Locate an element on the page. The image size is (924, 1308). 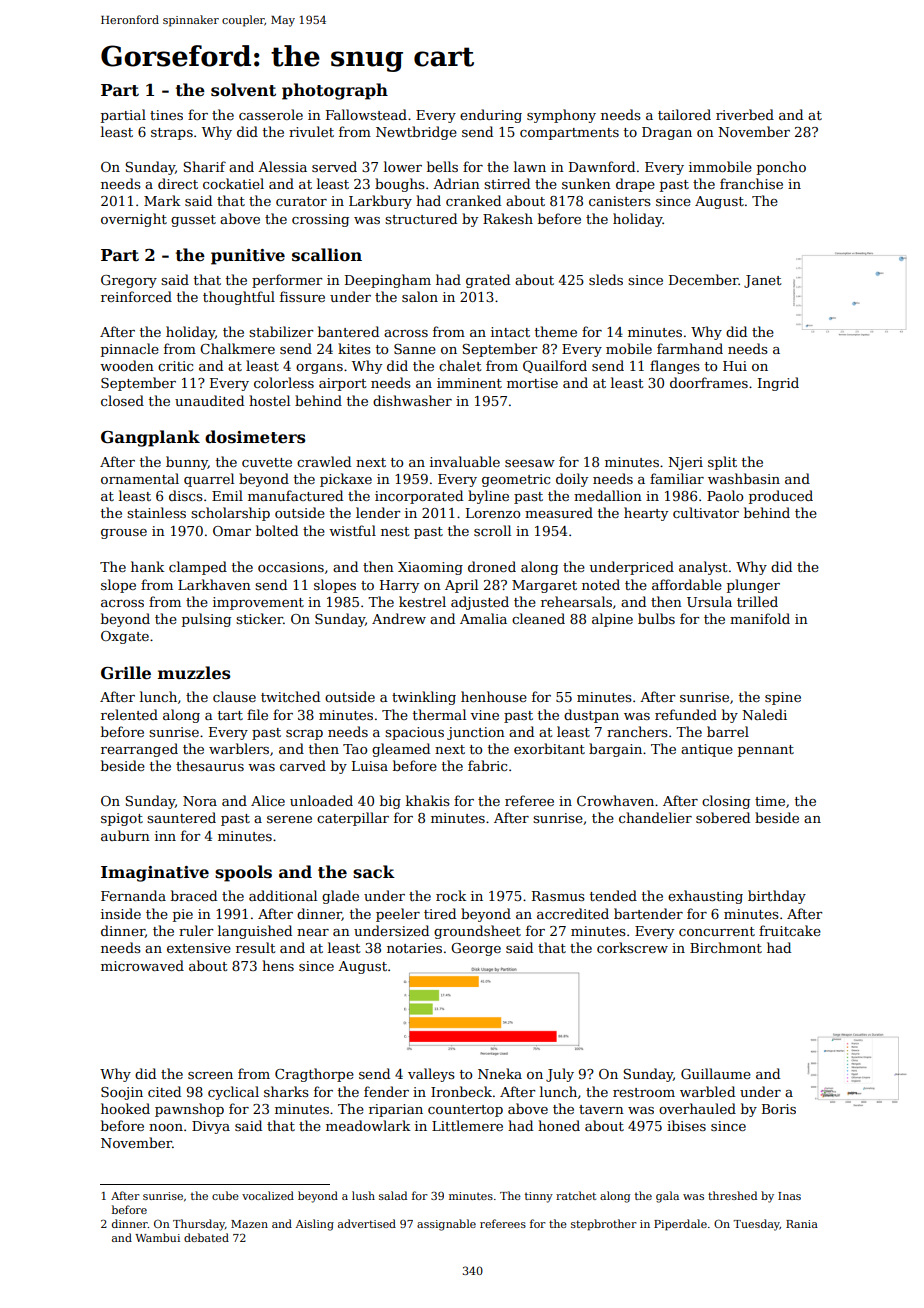
sticker is located at coordinates (259, 618).
